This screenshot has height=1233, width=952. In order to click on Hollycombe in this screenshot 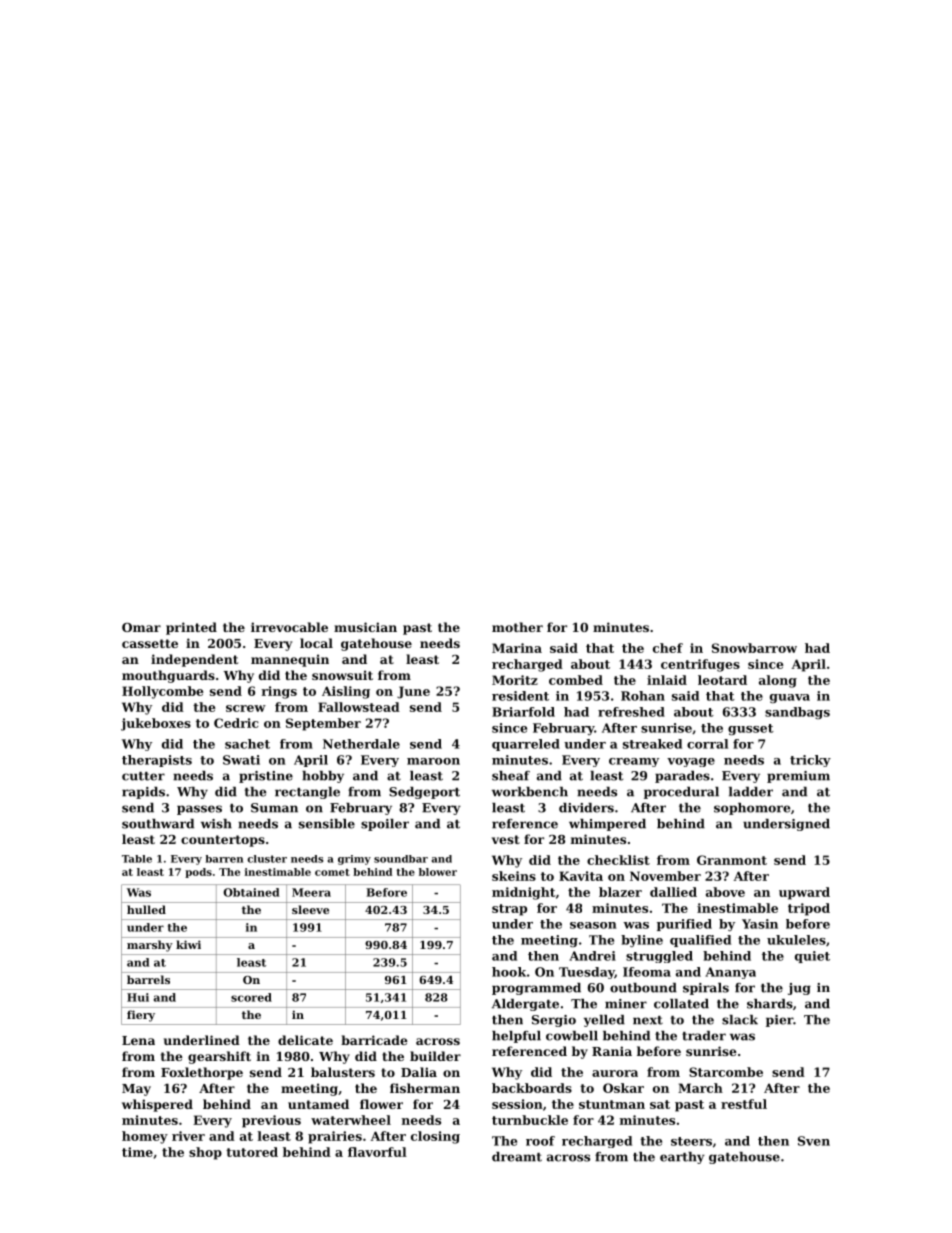, I will do `click(162, 692)`.
